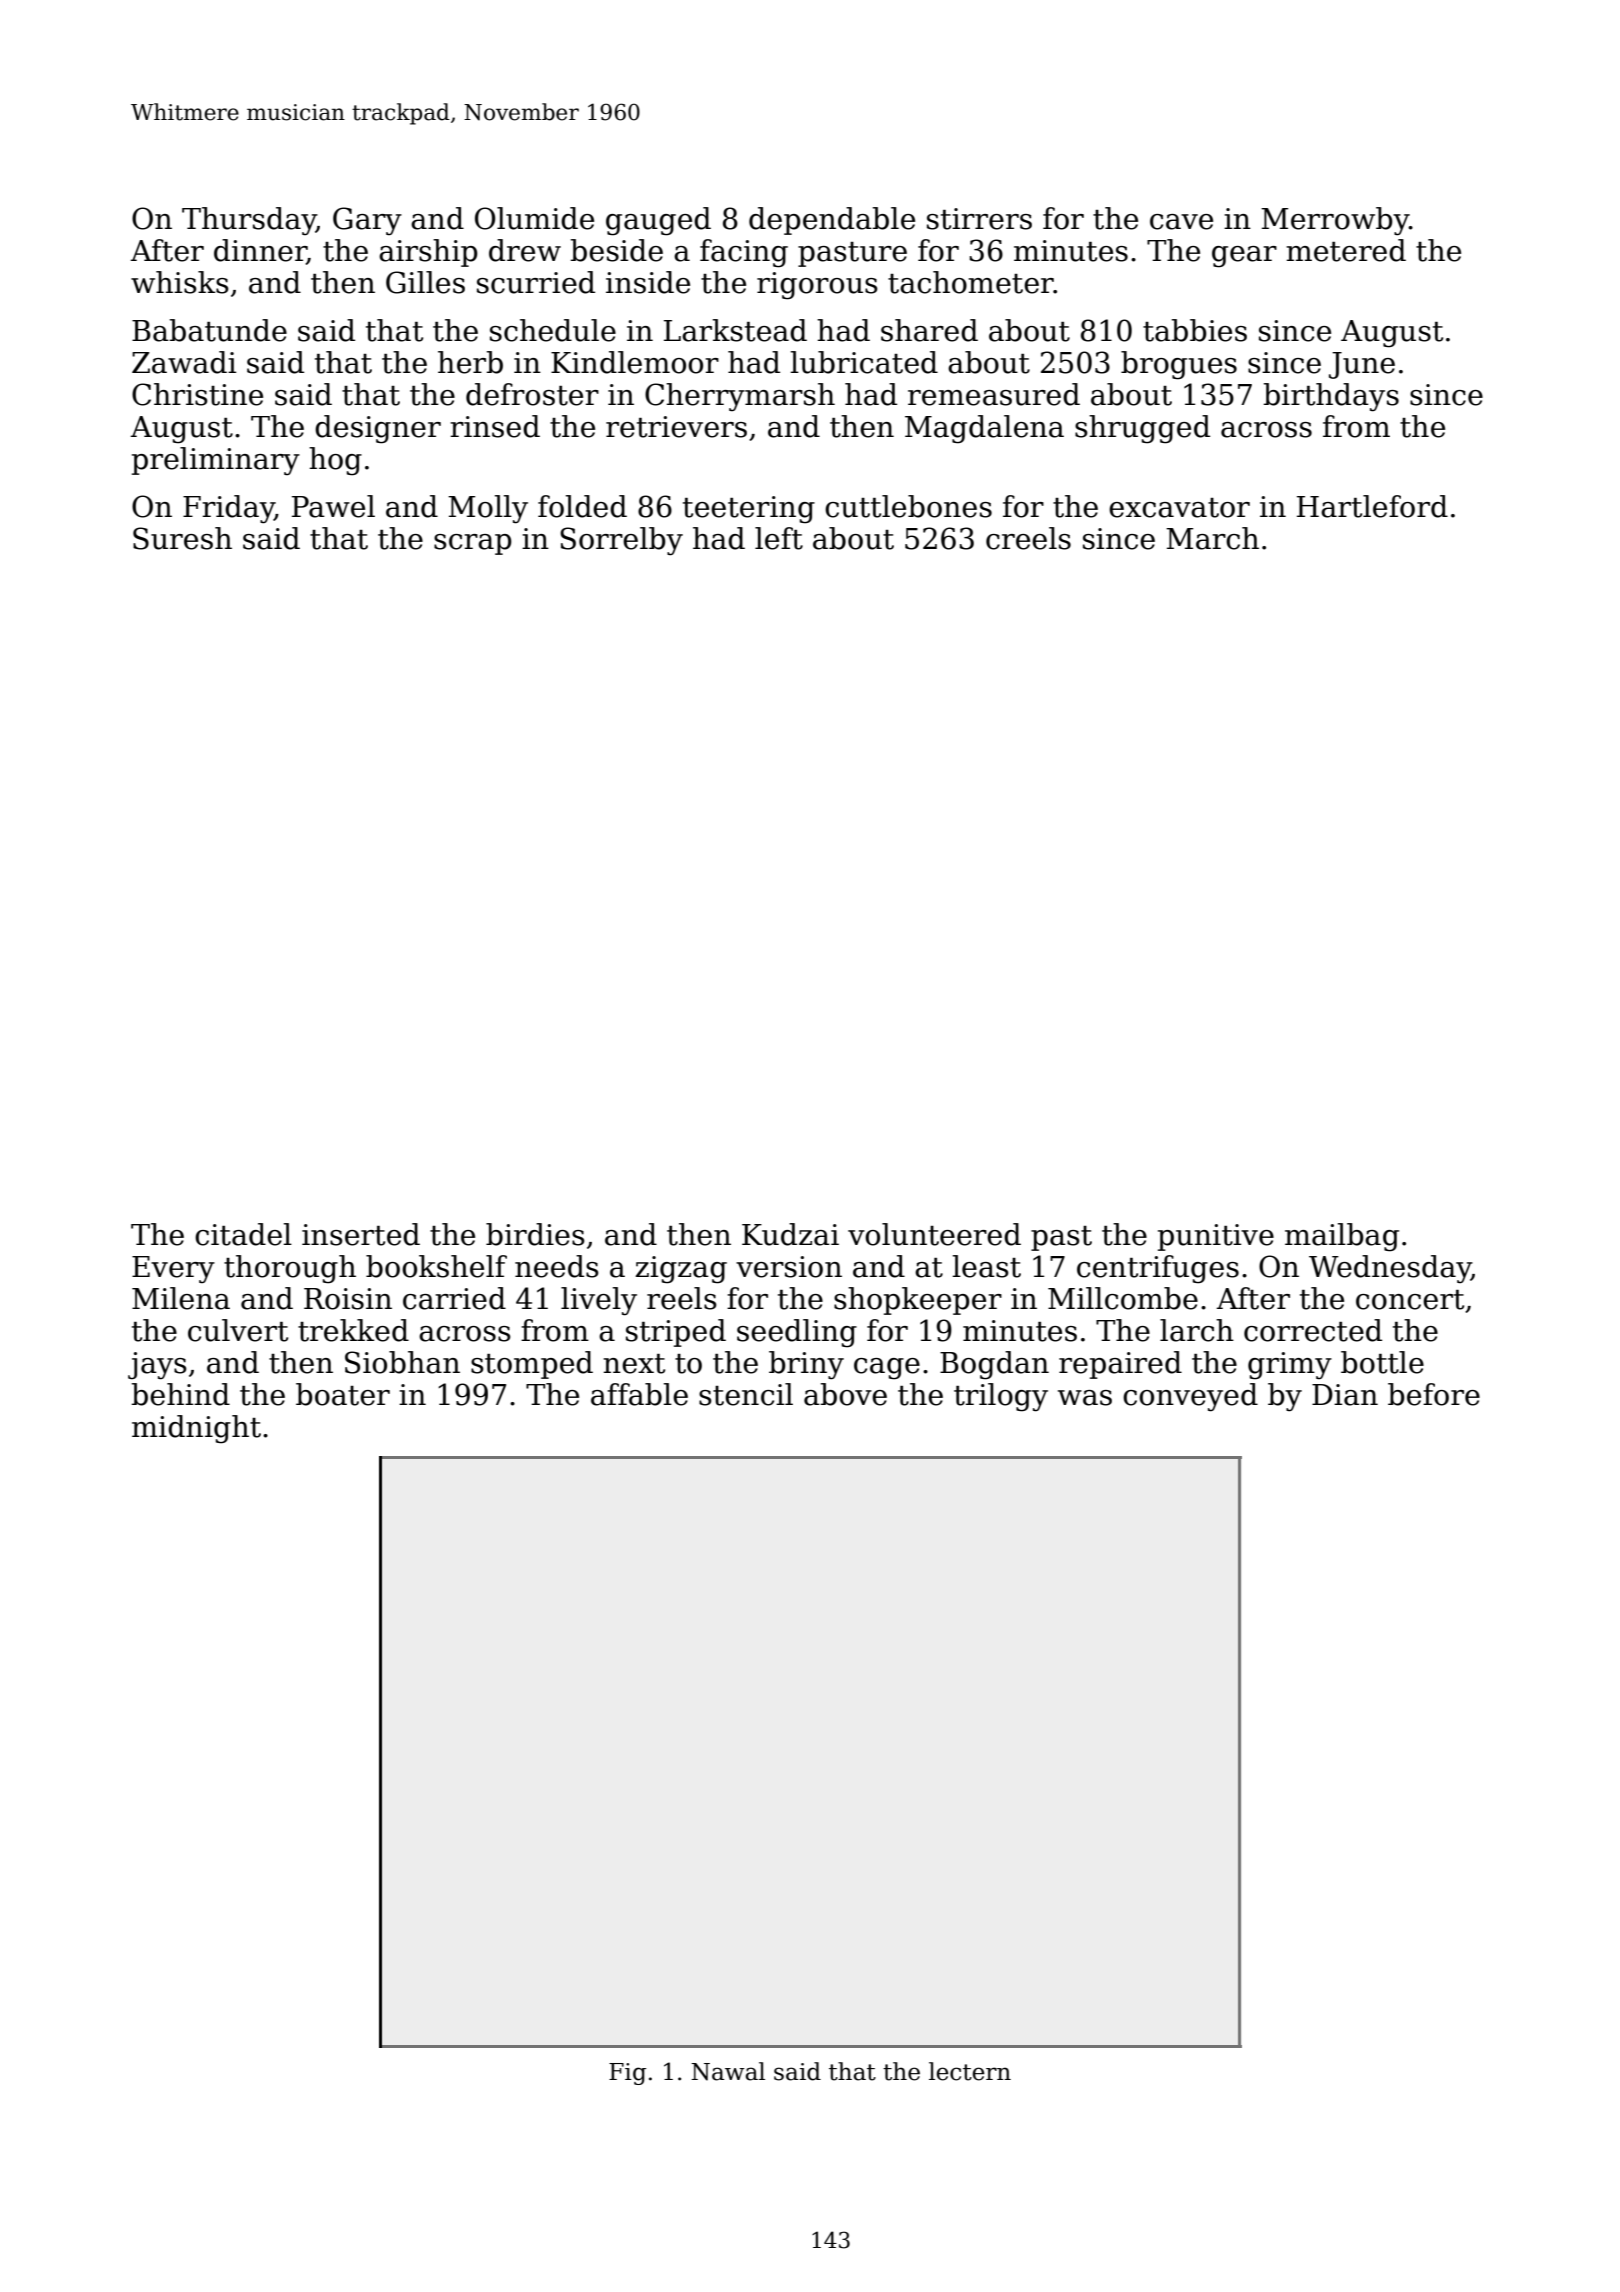  What do you see at coordinates (361, 1234) in the page?
I see `inserted` at bounding box center [361, 1234].
